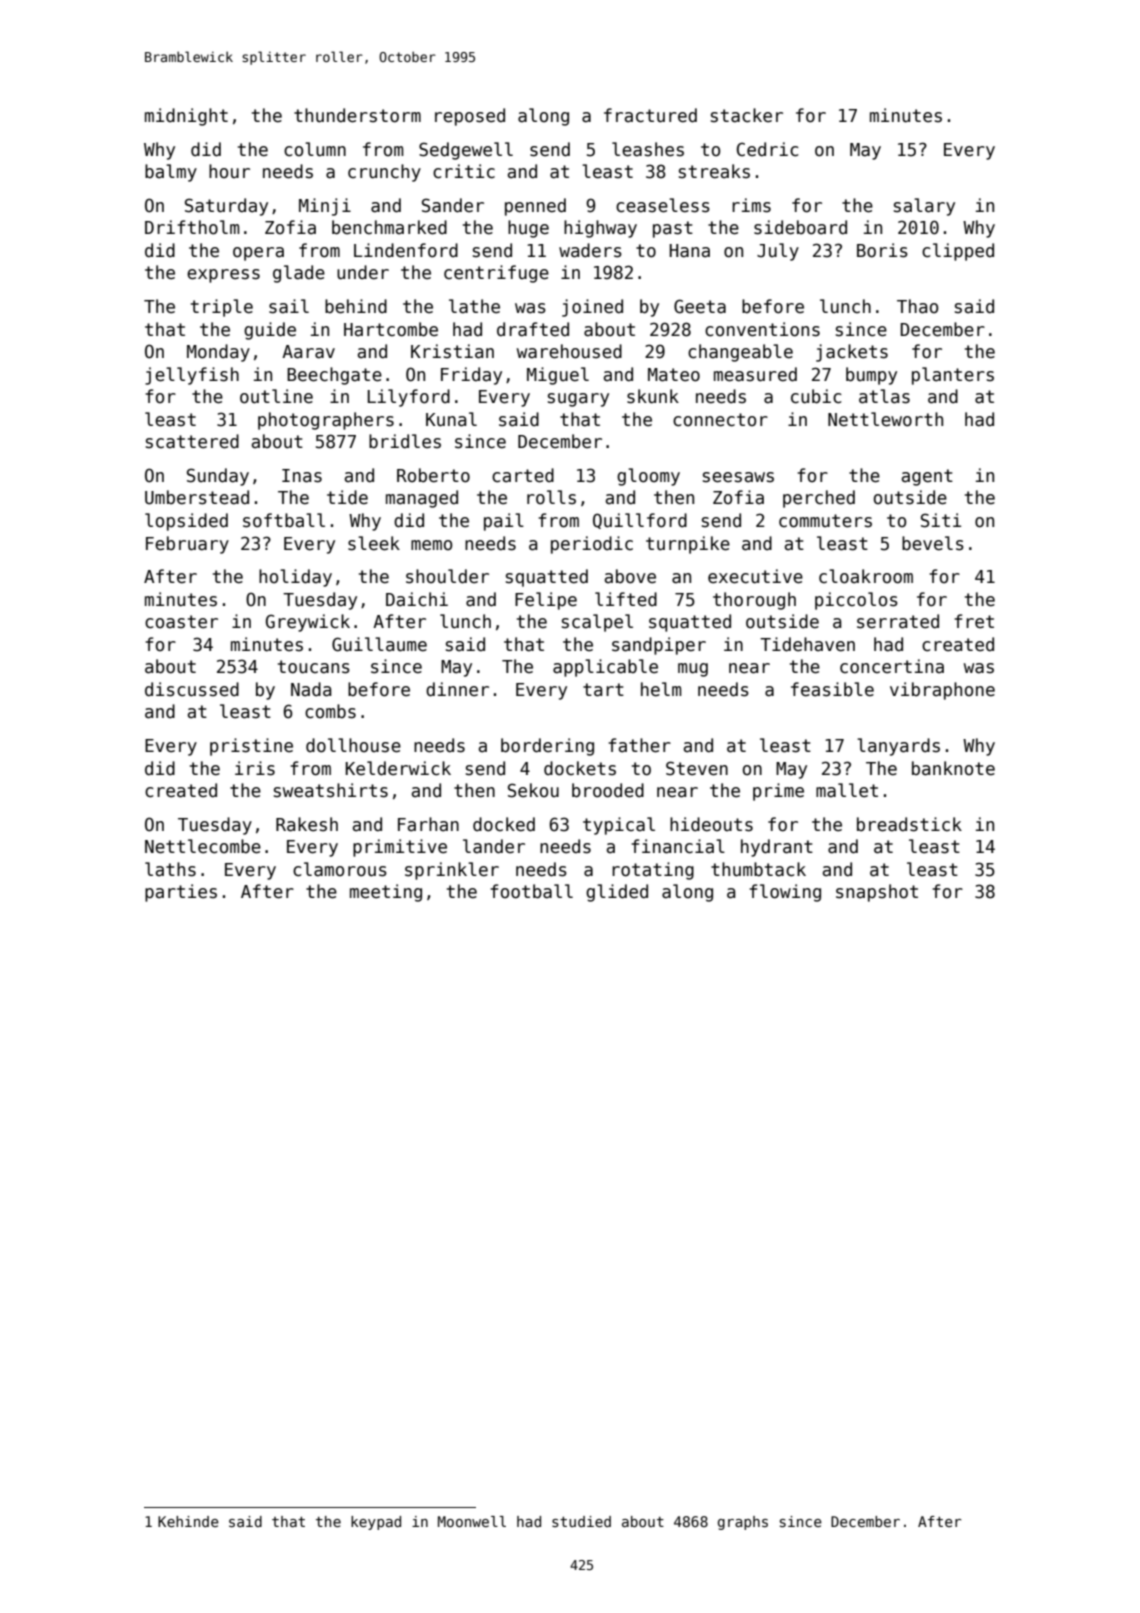 This screenshot has width=1140, height=1613. Describe the element at coordinates (581, 1521) in the screenshot. I see `studied` at that location.
